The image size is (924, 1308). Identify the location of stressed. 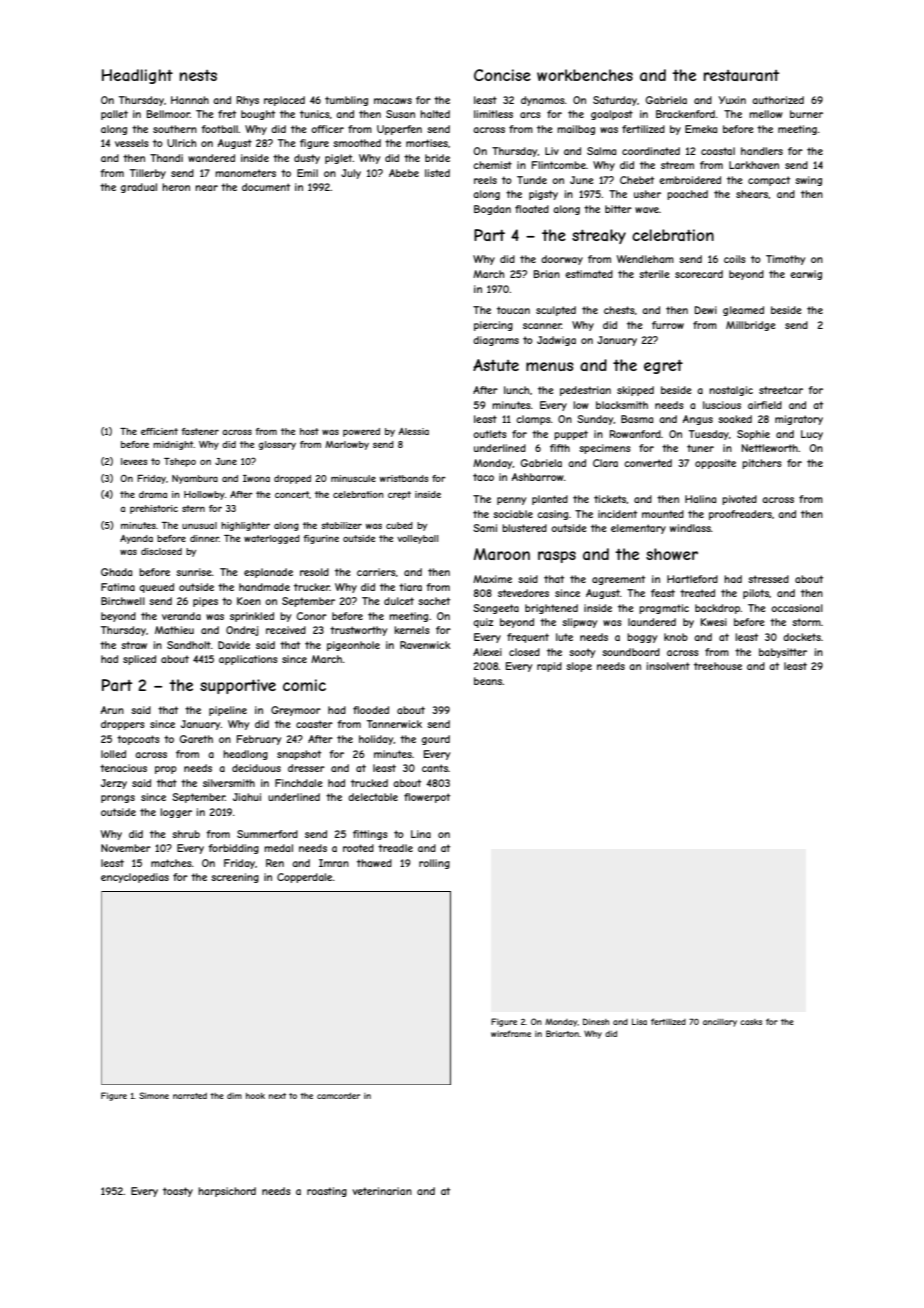
(768, 579).
